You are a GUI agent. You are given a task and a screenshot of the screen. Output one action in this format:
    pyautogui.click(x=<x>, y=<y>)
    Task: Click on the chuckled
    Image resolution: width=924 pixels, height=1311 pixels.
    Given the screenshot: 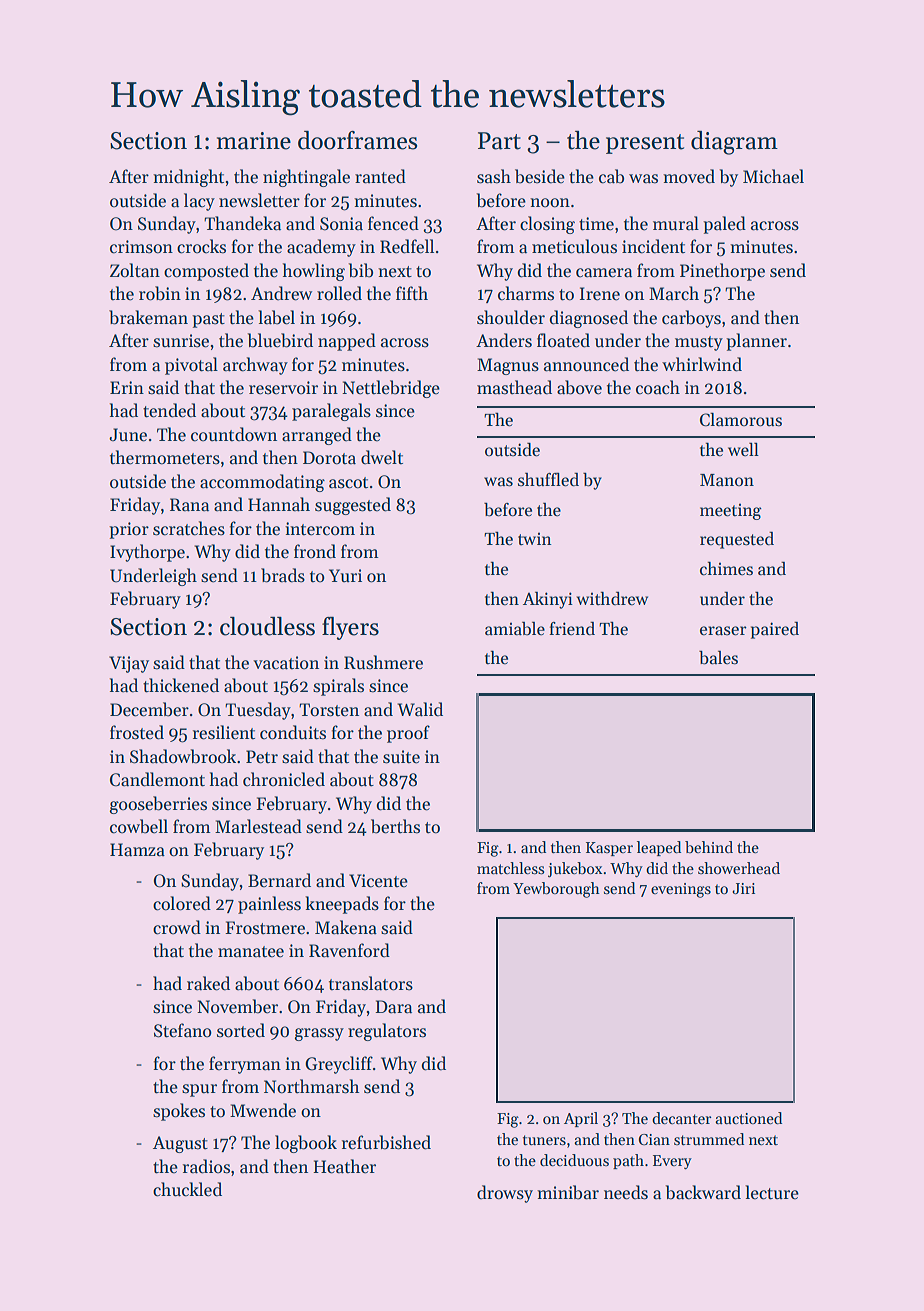 What is the action you would take?
    pyautogui.click(x=187, y=1189)
